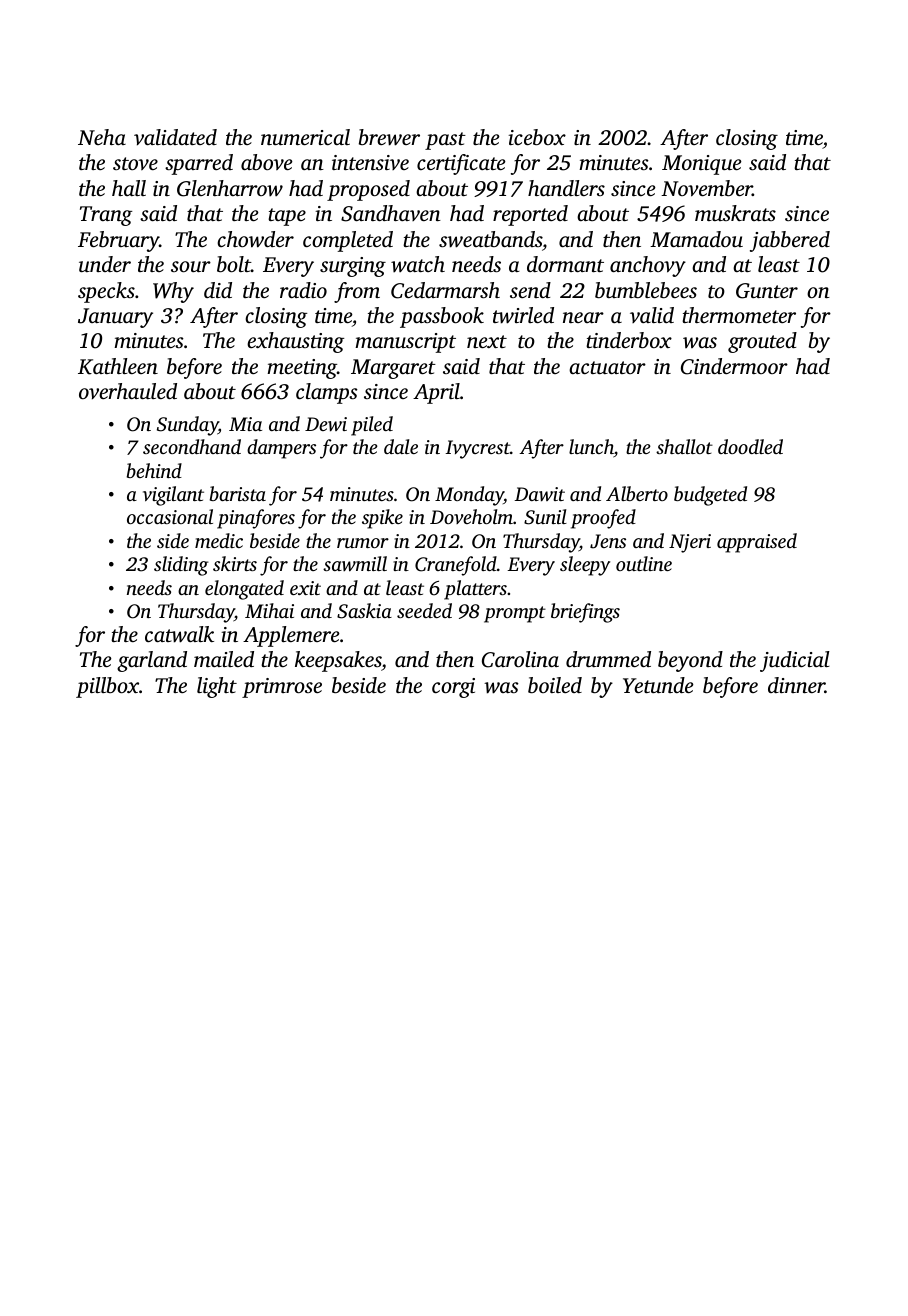 This page has height=1316, width=908. What do you see at coordinates (537, 137) in the page?
I see `icebox` at bounding box center [537, 137].
